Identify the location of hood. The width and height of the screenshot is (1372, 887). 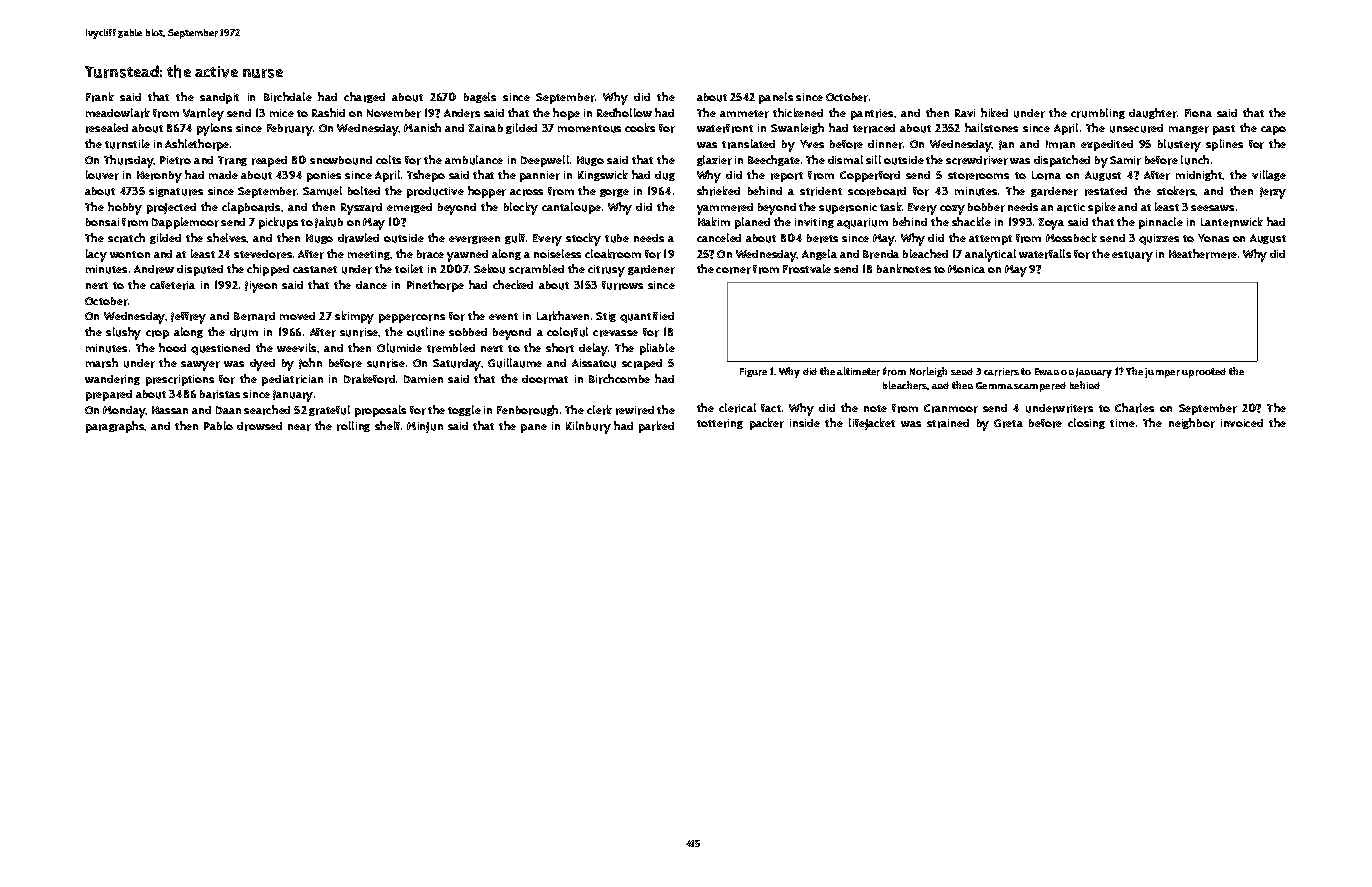
(172, 347).
